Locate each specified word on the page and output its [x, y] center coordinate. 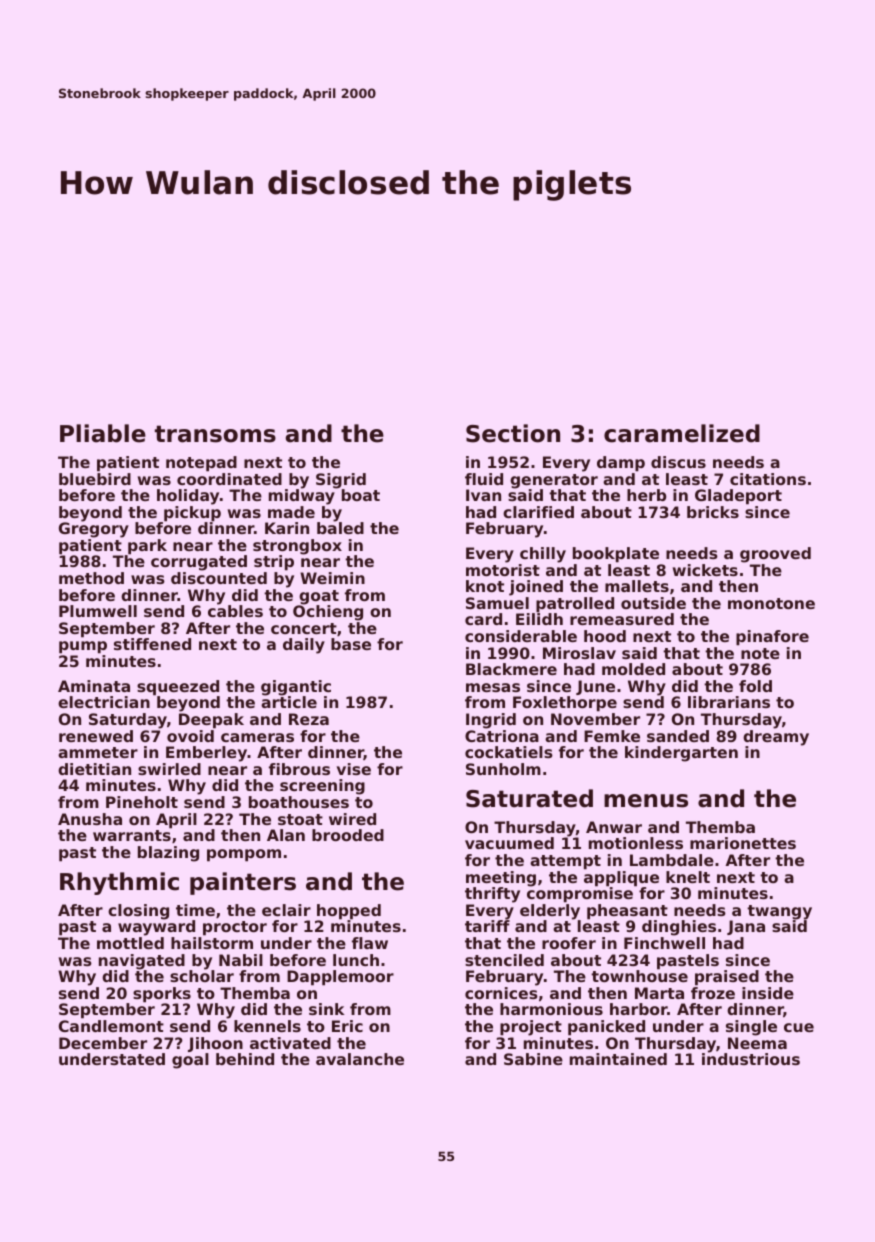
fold [755, 686]
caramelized [682, 433]
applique [621, 879]
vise [354, 769]
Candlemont [111, 1026]
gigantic [296, 688]
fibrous [299, 769]
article [289, 702]
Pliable [103, 433]
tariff [487, 926]
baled [340, 528]
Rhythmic [119, 883]
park [147, 547]
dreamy [776, 738]
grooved [775, 555]
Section [513, 433]
